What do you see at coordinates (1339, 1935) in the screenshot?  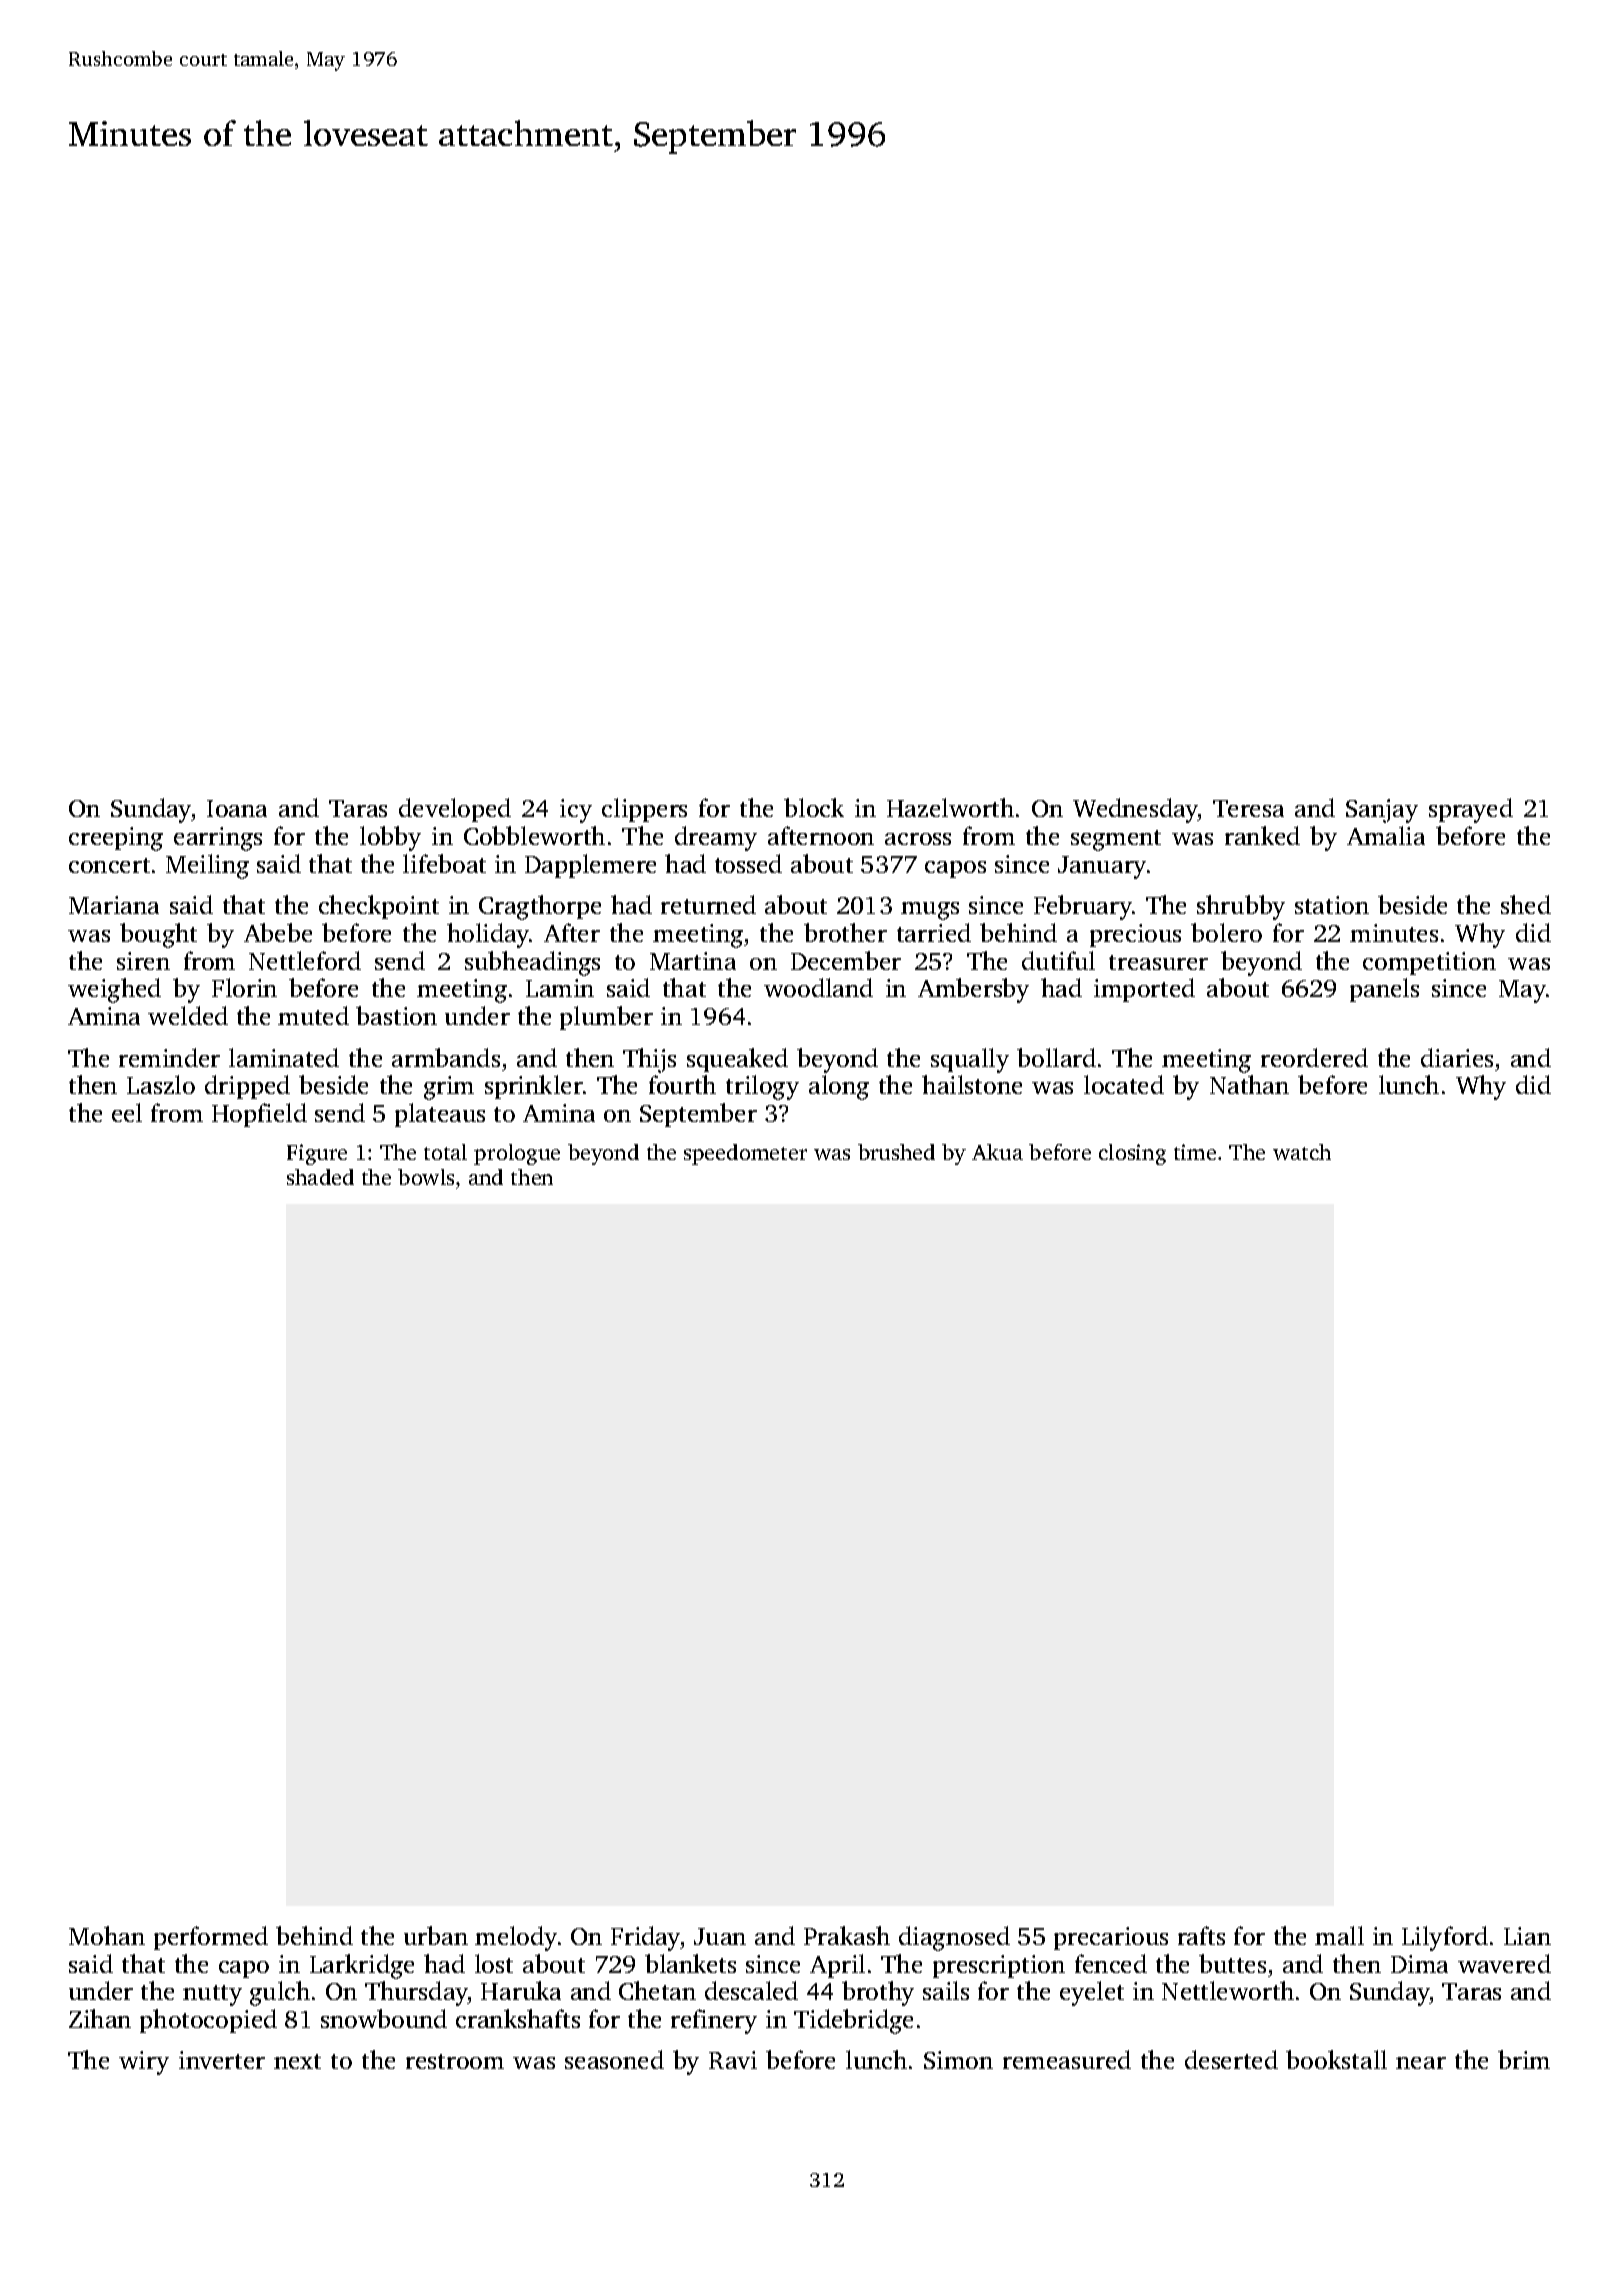 I see `mall` at bounding box center [1339, 1935].
